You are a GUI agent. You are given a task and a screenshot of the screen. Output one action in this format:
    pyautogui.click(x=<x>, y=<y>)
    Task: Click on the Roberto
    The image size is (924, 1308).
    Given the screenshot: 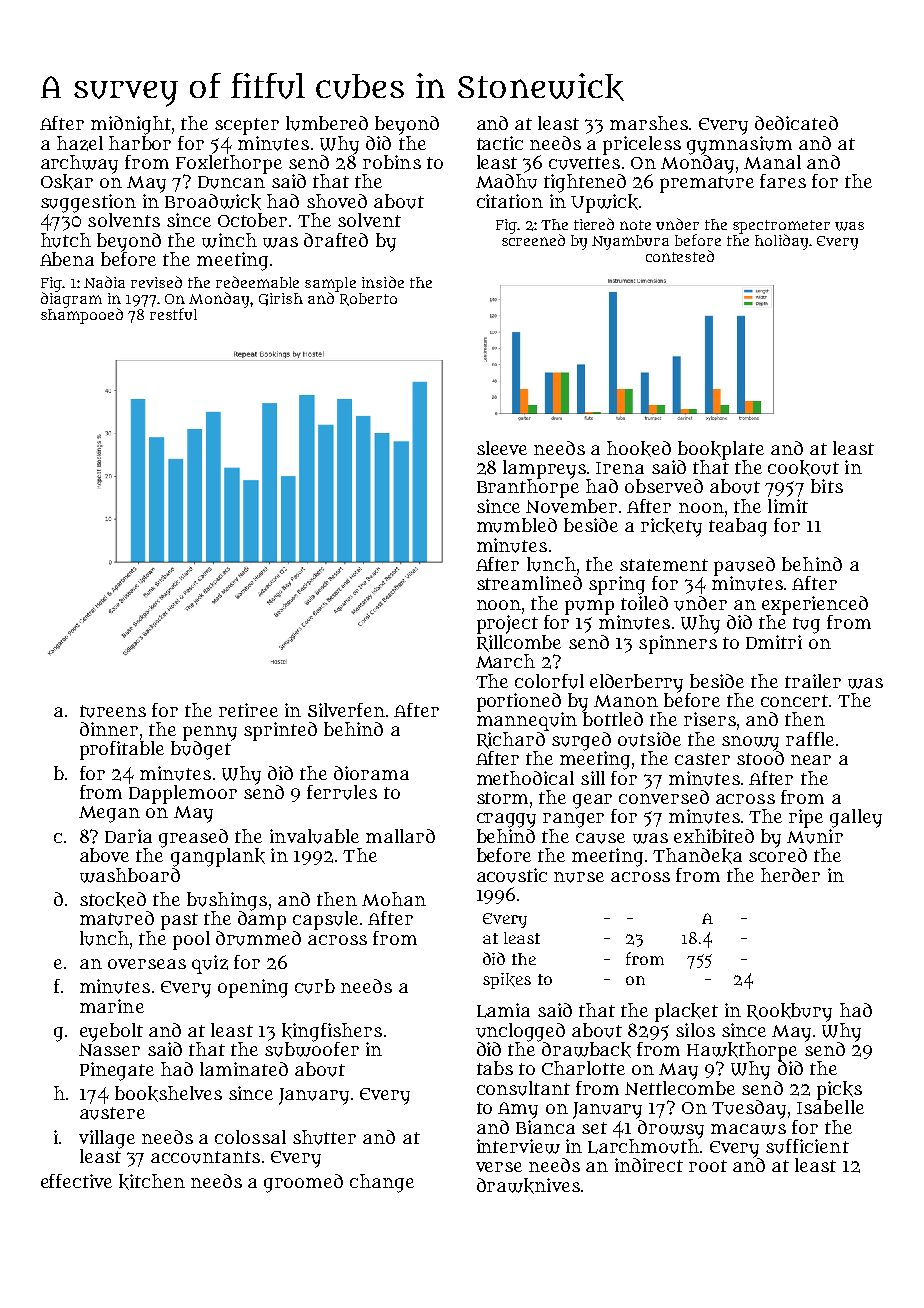 What is the action you would take?
    pyautogui.click(x=368, y=299)
